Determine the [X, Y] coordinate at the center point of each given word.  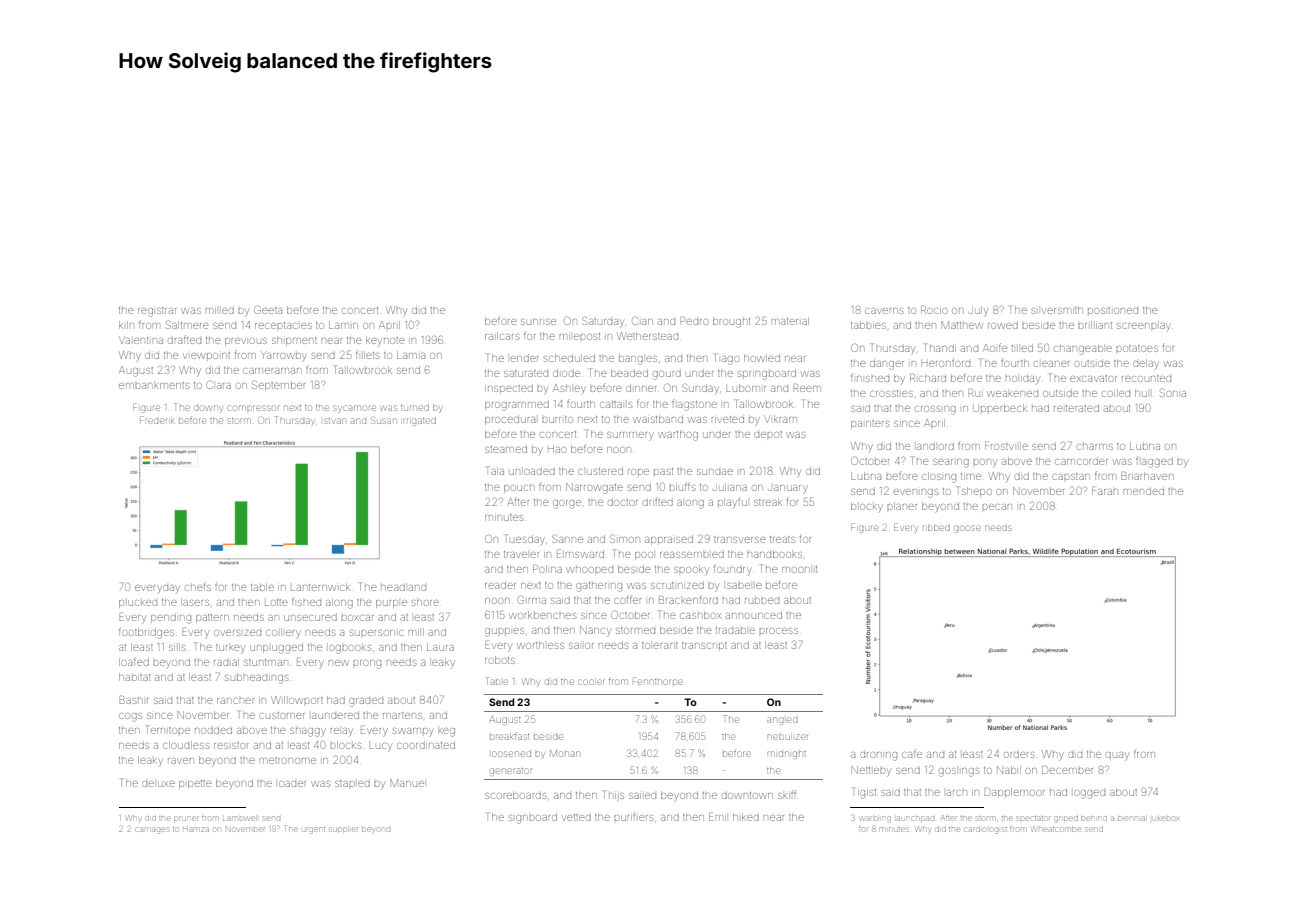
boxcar [357, 618]
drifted [658, 502]
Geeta [268, 309]
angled [783, 721]
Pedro [694, 321]
